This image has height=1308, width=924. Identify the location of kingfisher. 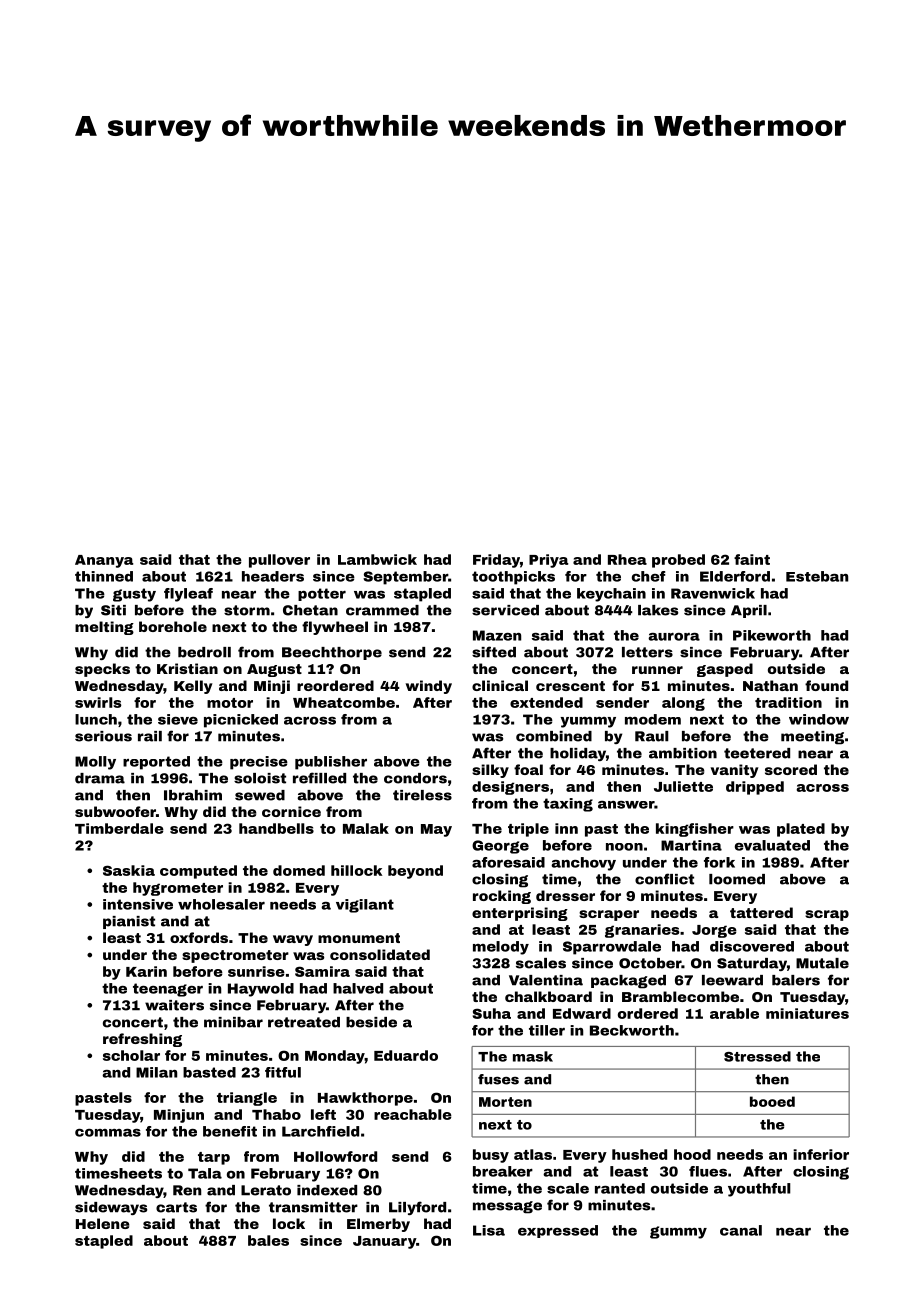
(695, 830).
